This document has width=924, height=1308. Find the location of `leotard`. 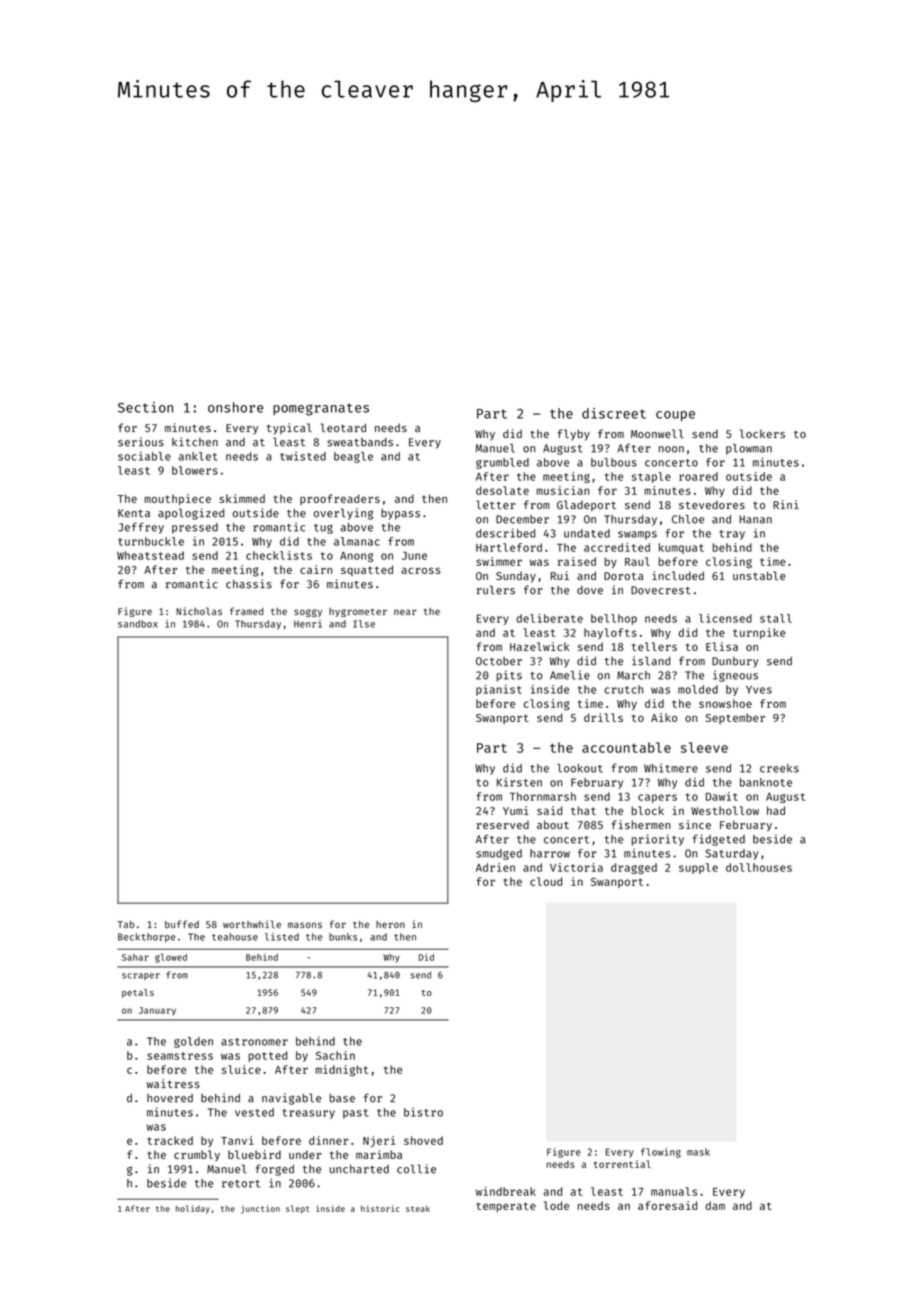

leotard is located at coordinates (343, 427).
